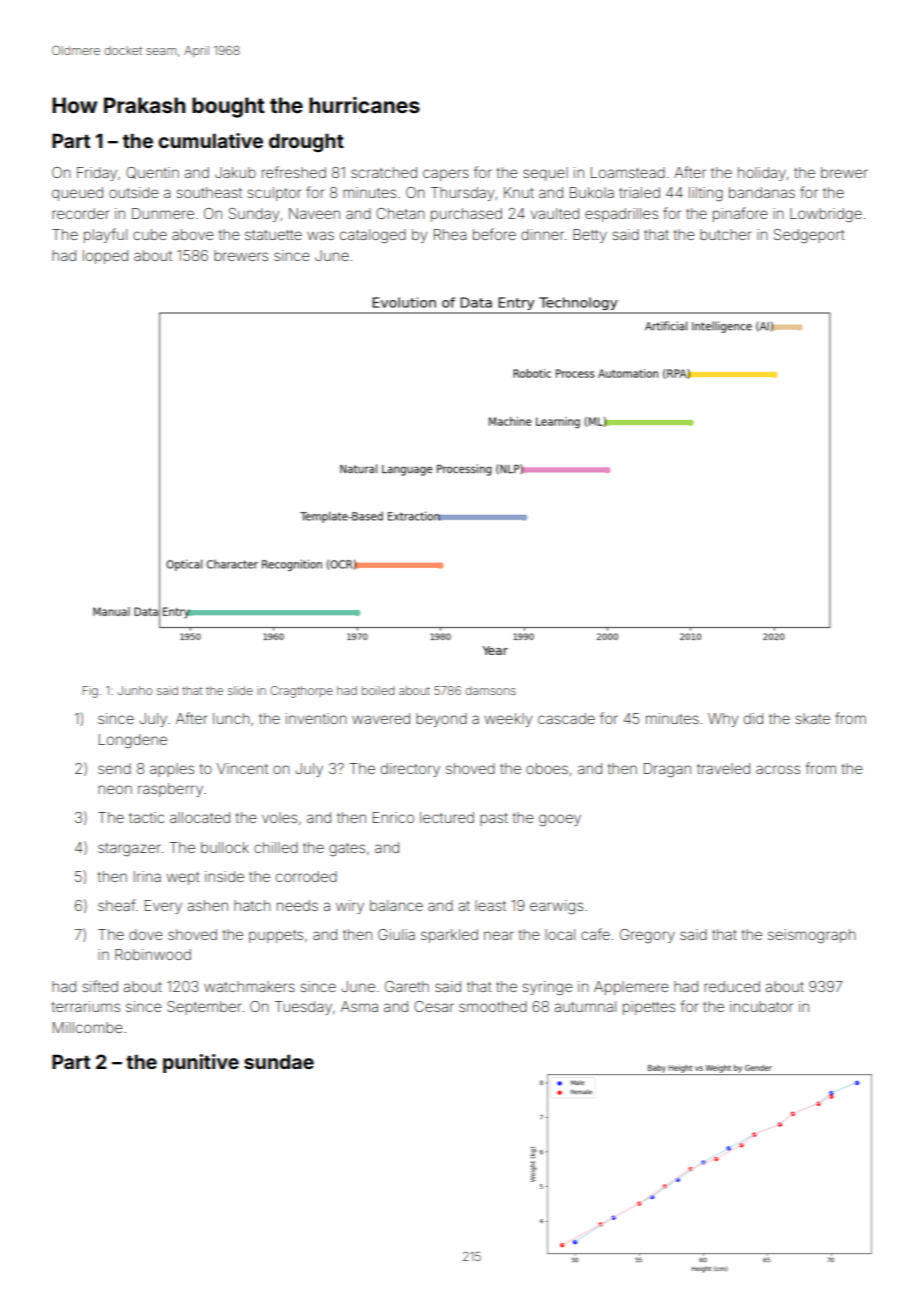  I want to click on cumulative, so click(210, 140).
